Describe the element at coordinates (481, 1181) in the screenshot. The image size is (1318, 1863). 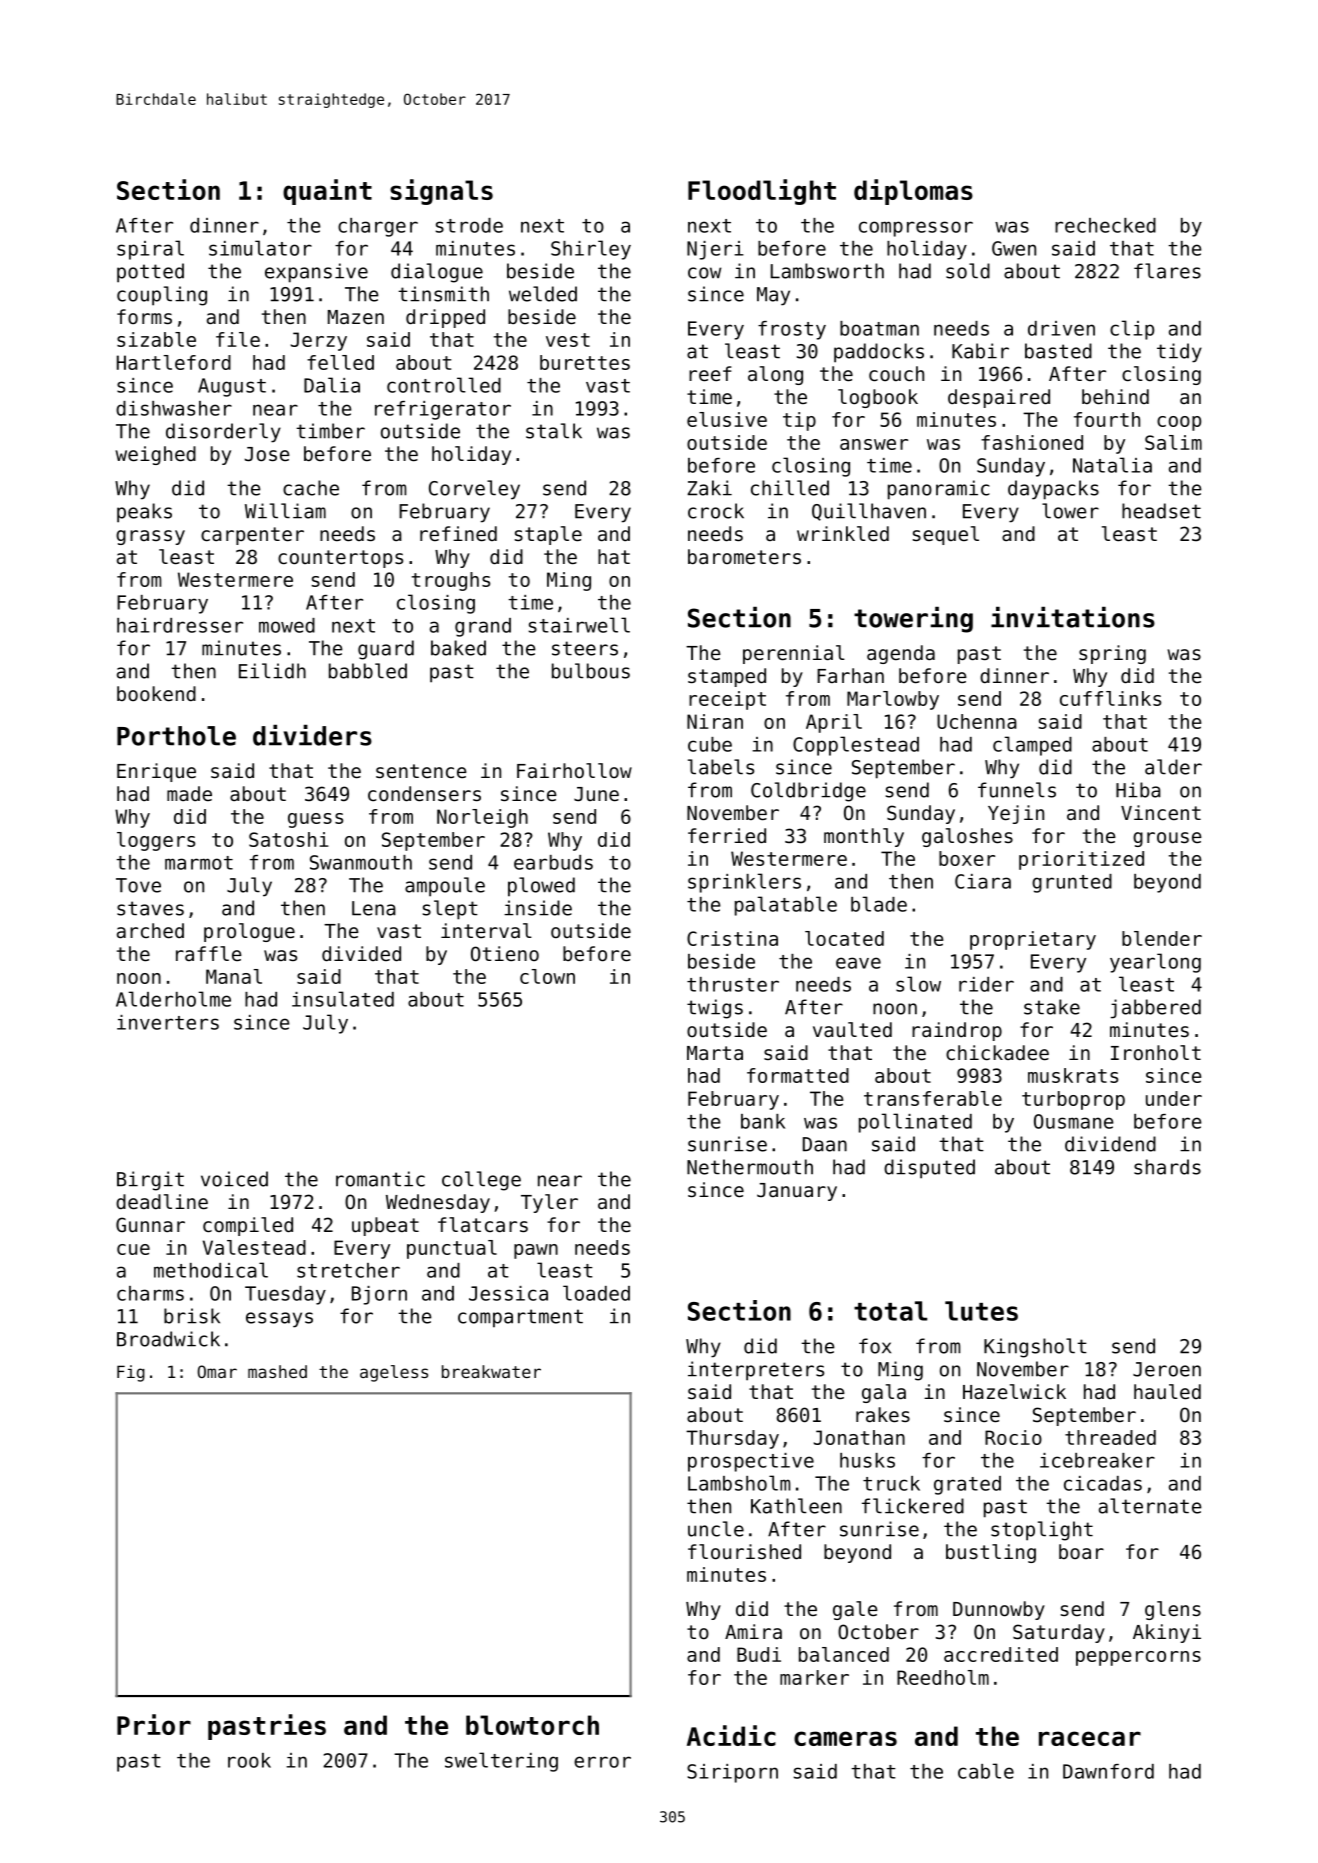
I see `college` at that location.
